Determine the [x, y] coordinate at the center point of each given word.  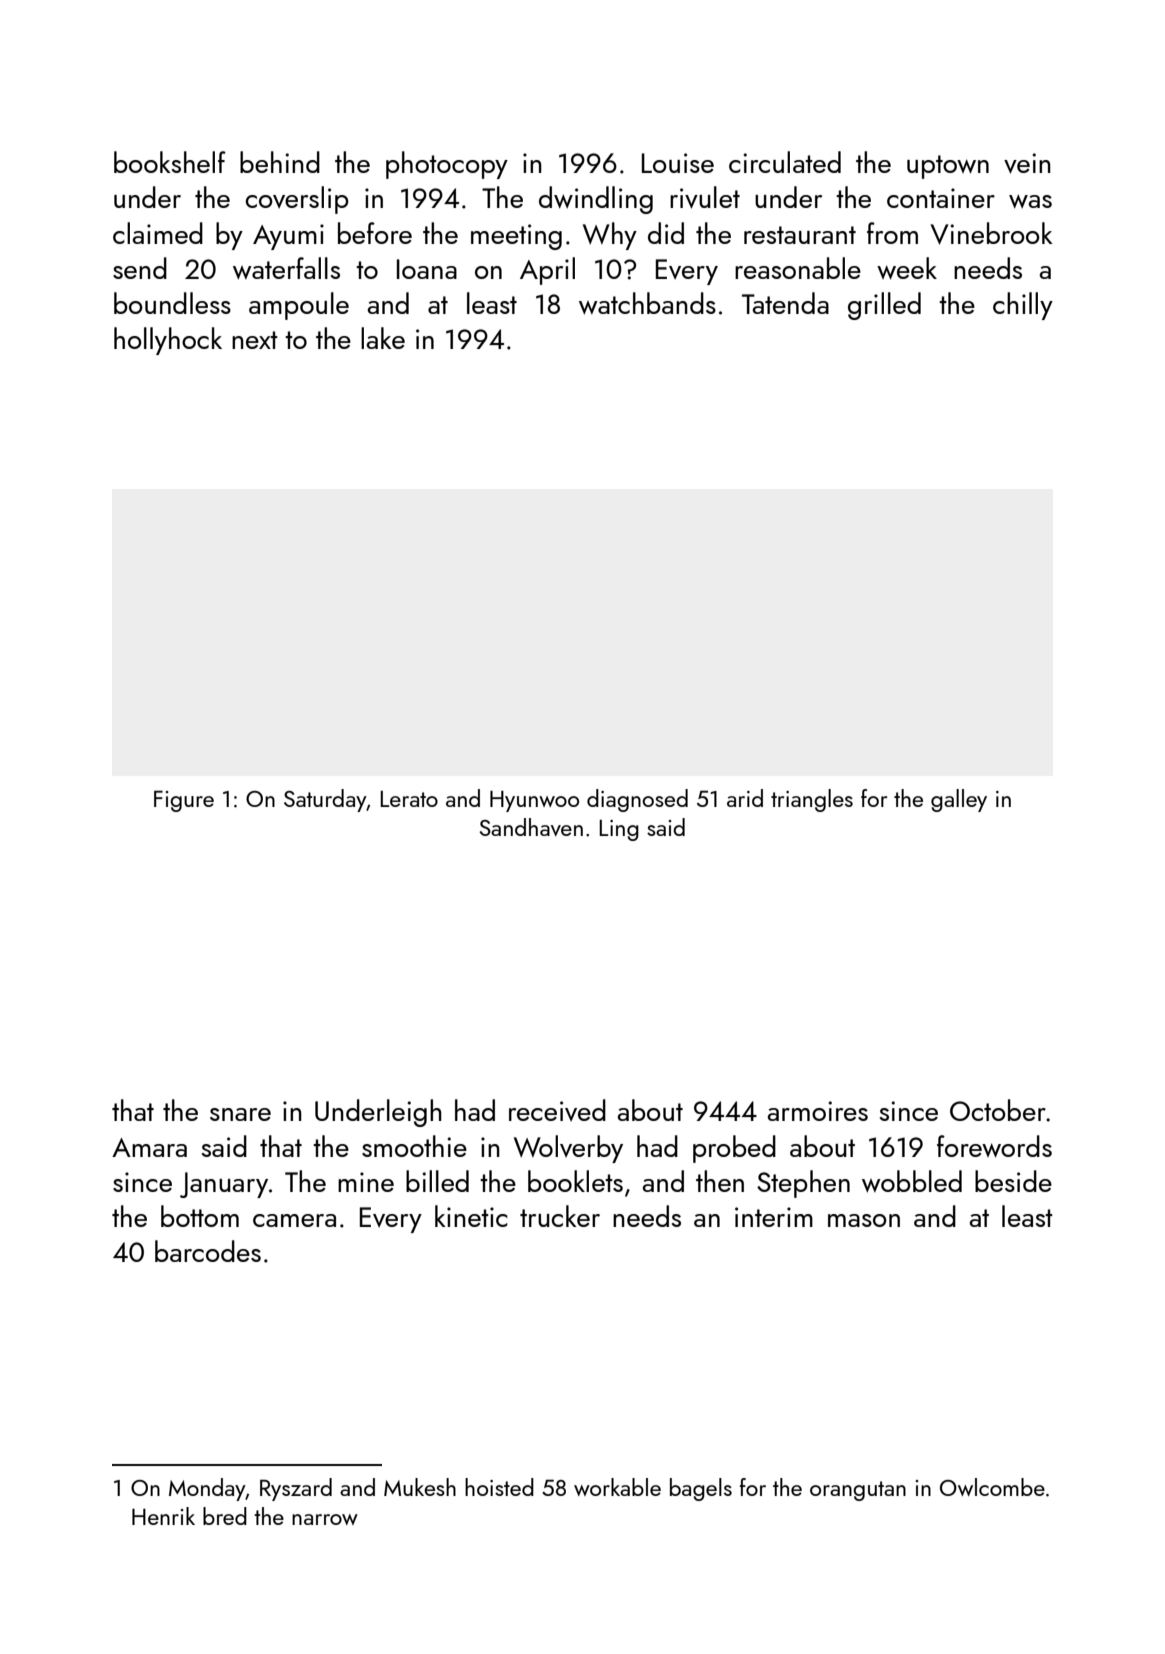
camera [294, 1220]
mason [864, 1220]
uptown [948, 167]
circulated [785, 162]
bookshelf [170, 162]
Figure [184, 801]
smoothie [414, 1146]
